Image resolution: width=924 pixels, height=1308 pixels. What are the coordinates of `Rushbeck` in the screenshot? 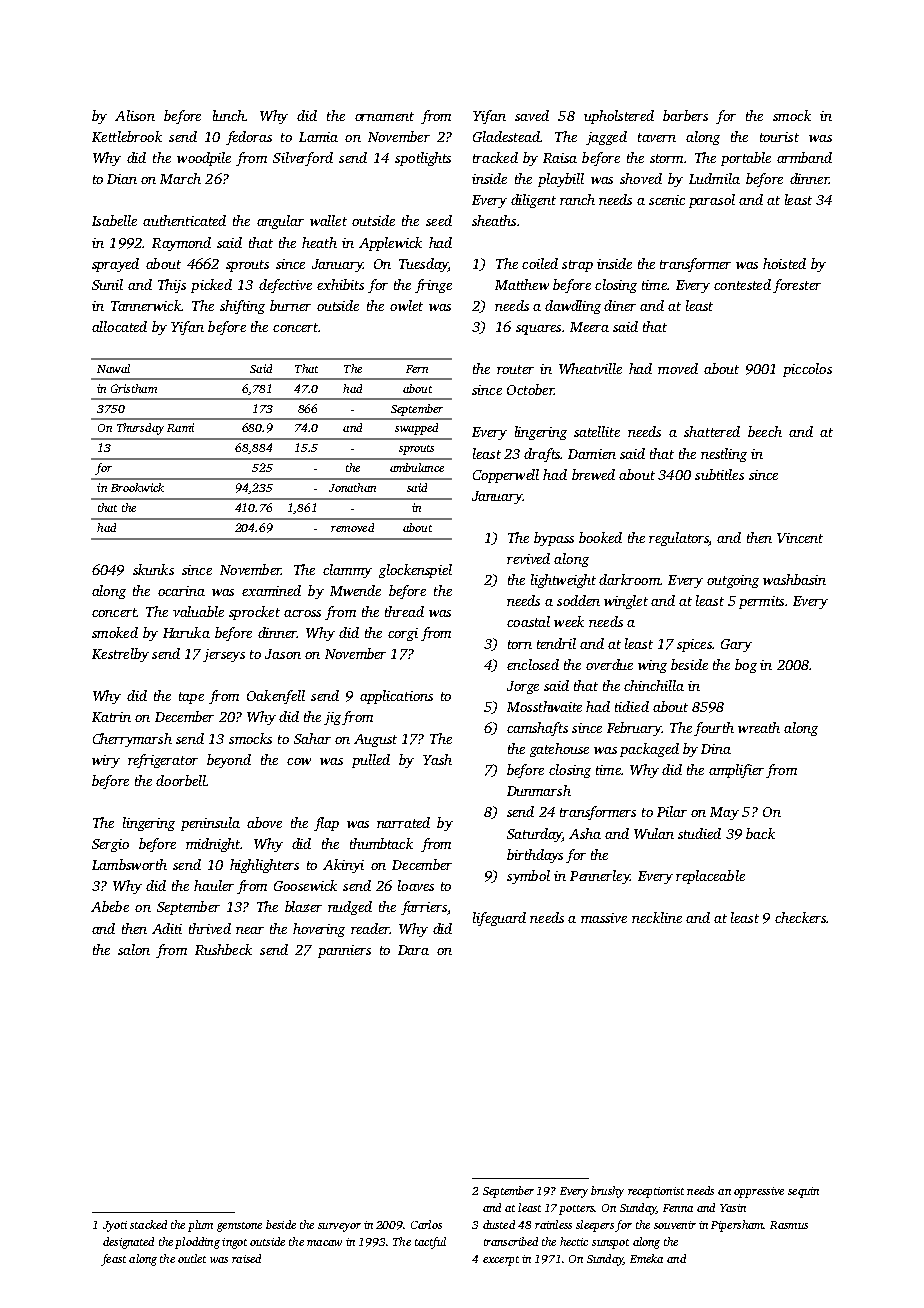 It's located at (223, 949).
